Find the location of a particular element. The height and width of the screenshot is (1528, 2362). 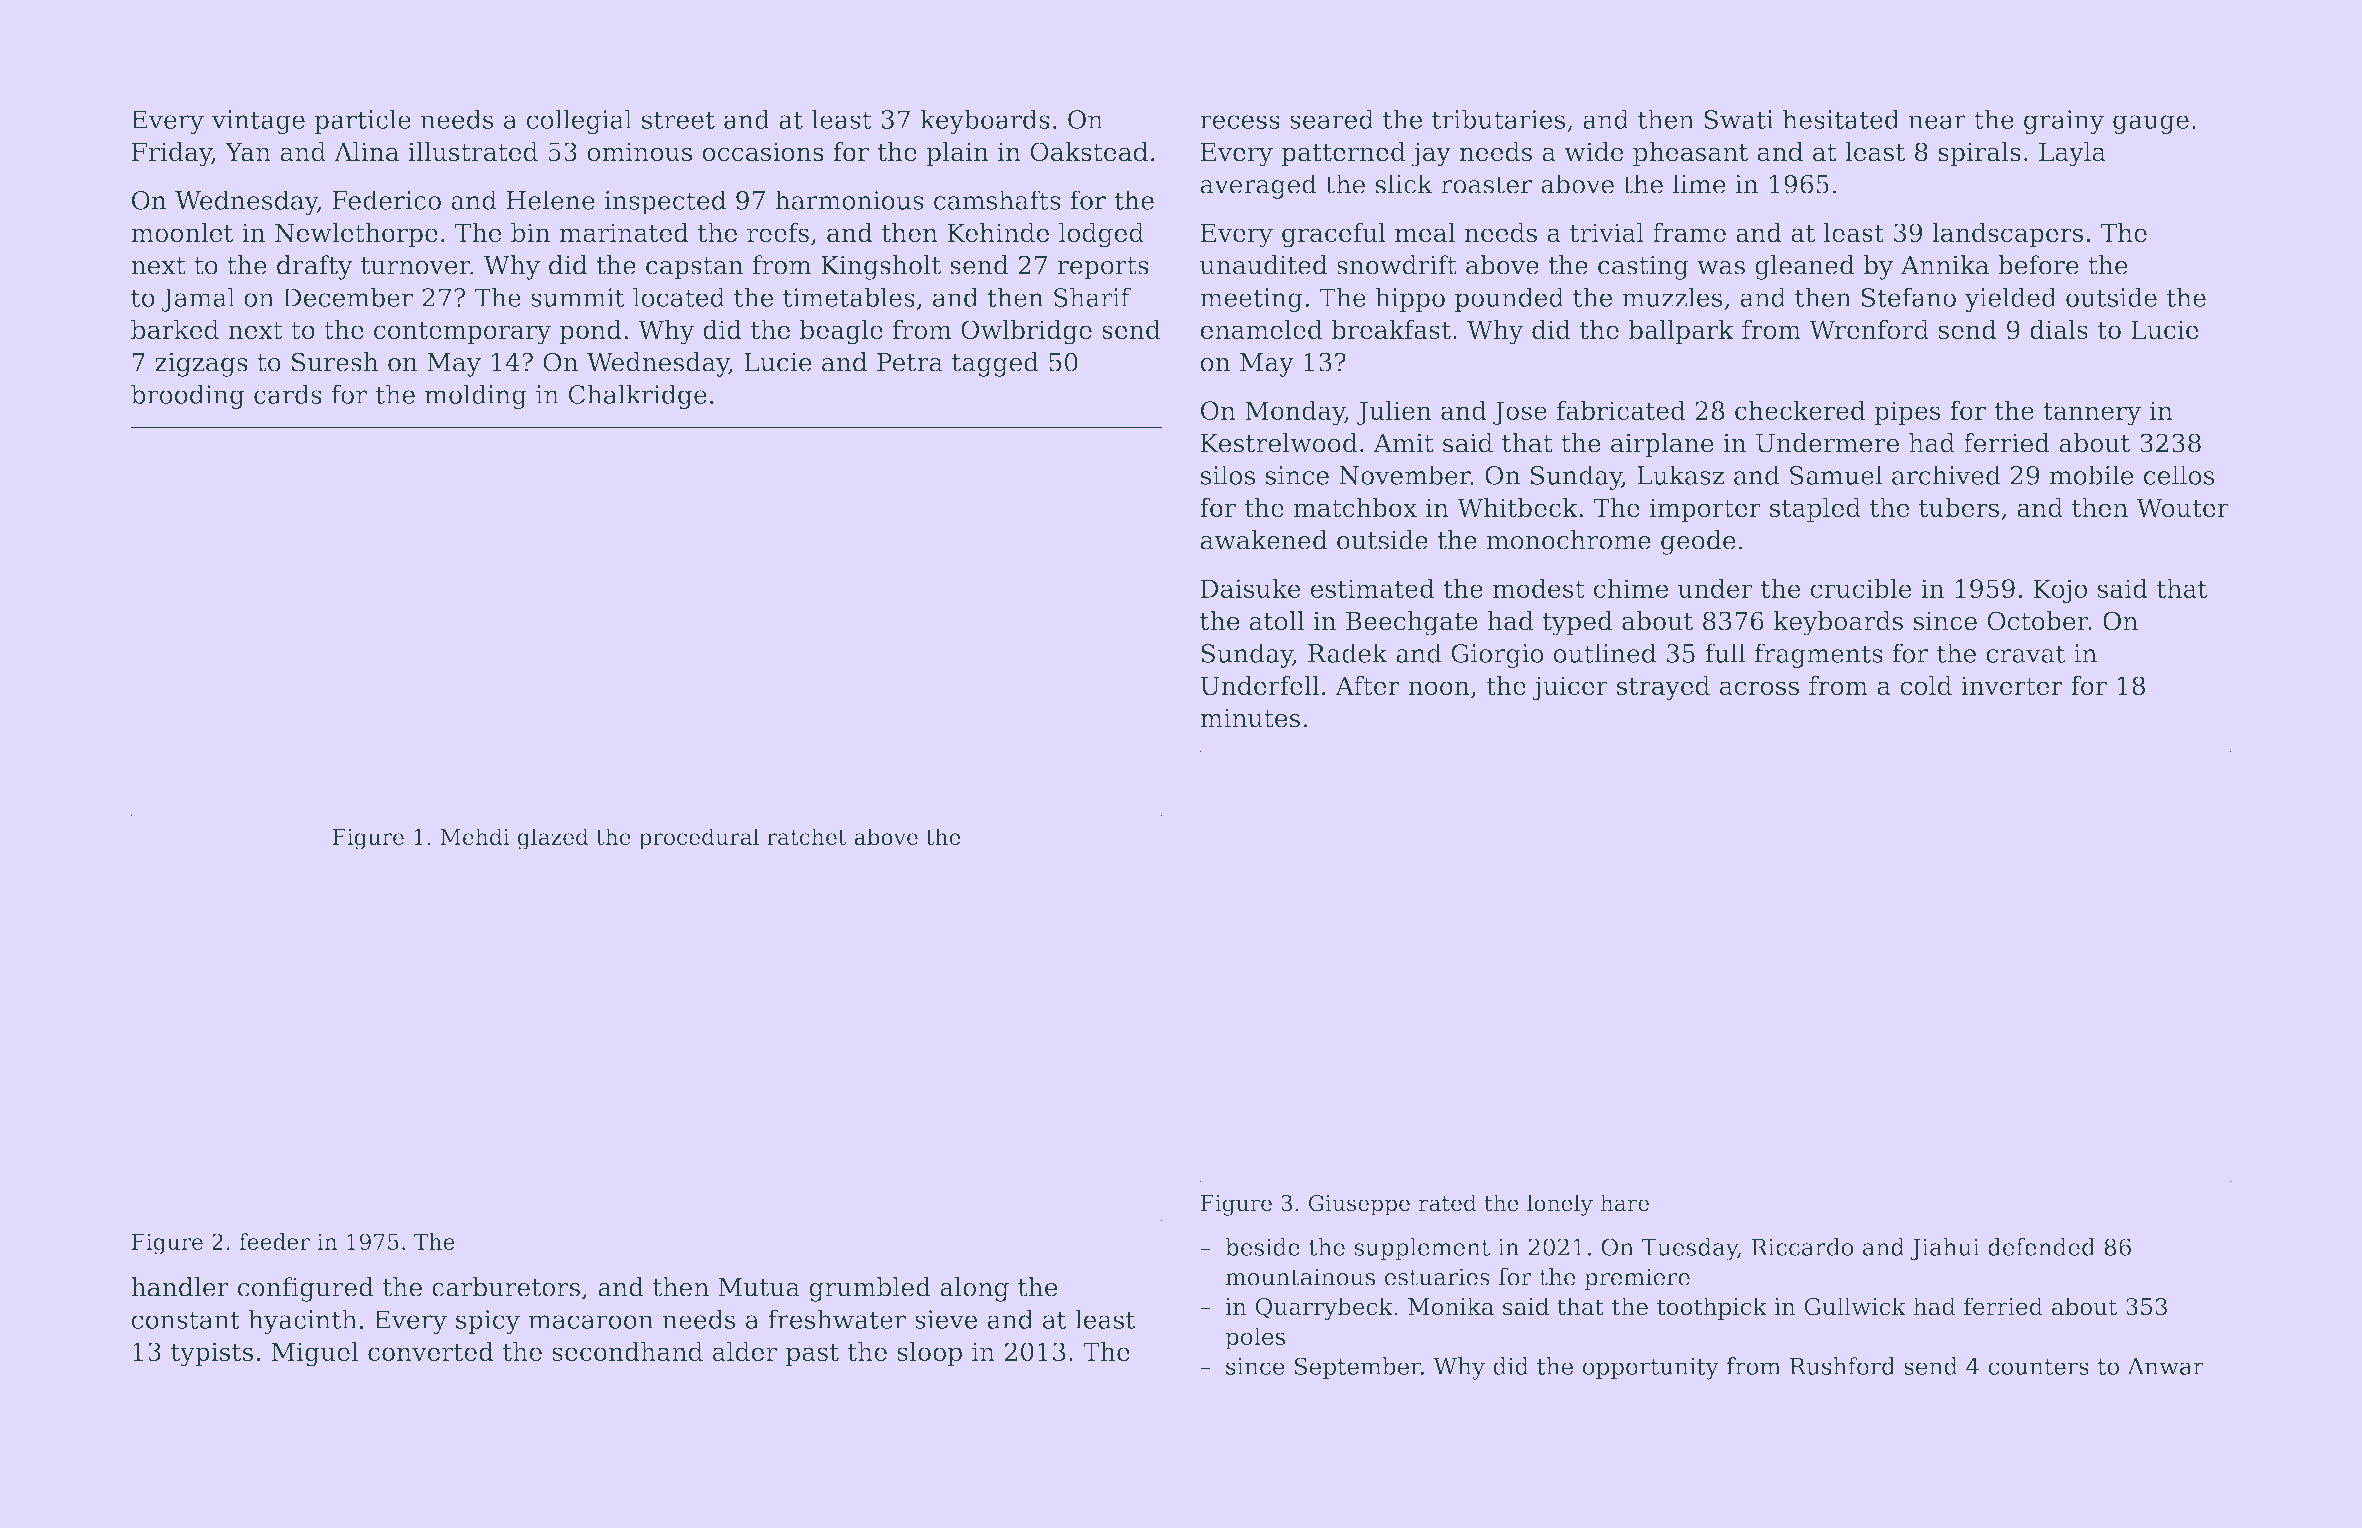

lime is located at coordinates (1699, 184).
